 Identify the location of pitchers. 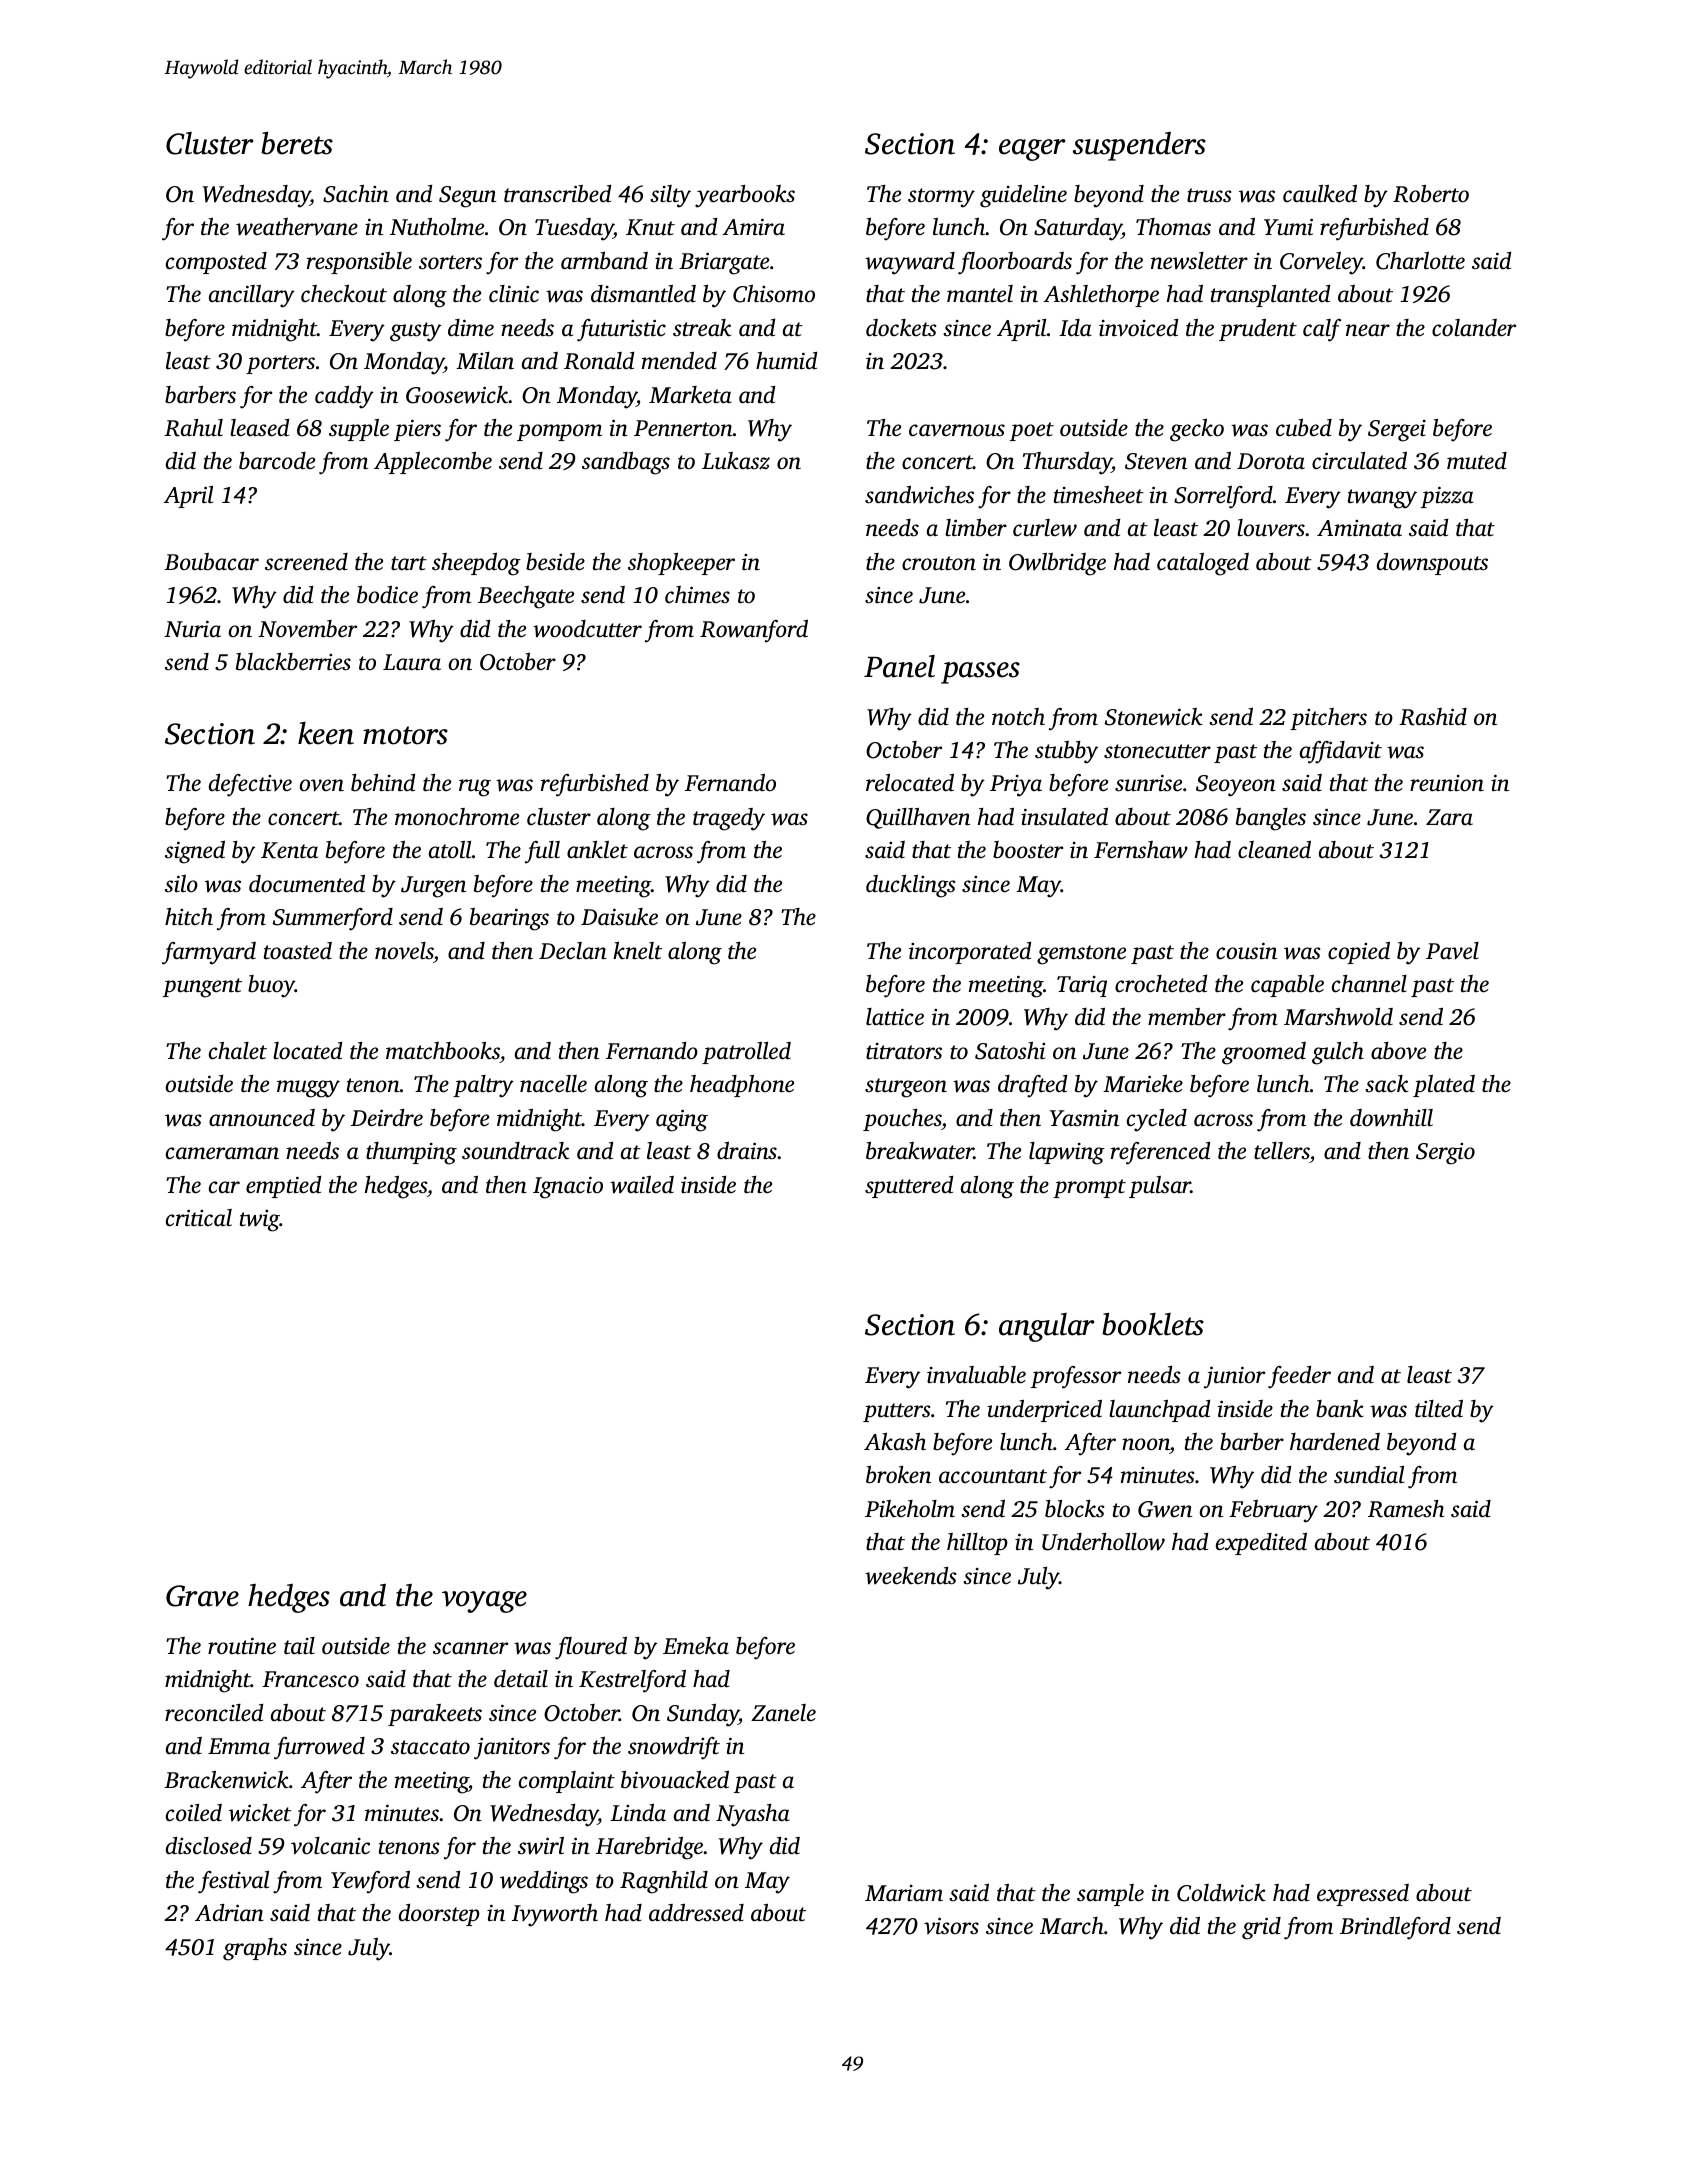
(1328, 719).
